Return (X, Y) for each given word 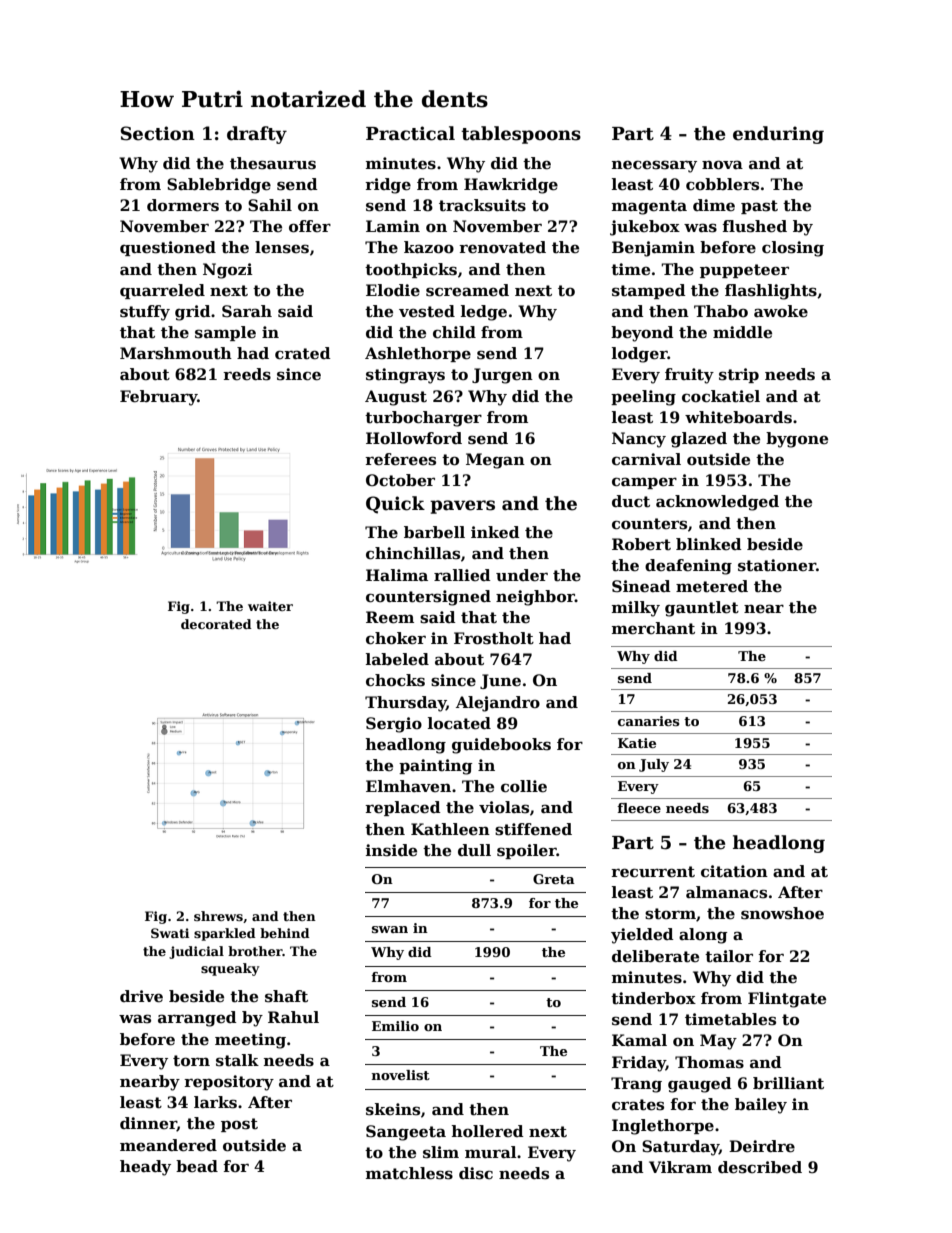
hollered (487, 1131)
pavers (462, 507)
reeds (247, 374)
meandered (168, 1145)
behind (285, 933)
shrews (218, 916)
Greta (554, 879)
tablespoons (521, 135)
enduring (778, 135)
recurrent (653, 872)
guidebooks (501, 746)
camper (644, 483)
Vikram (680, 1167)
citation (734, 871)
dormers (183, 205)
